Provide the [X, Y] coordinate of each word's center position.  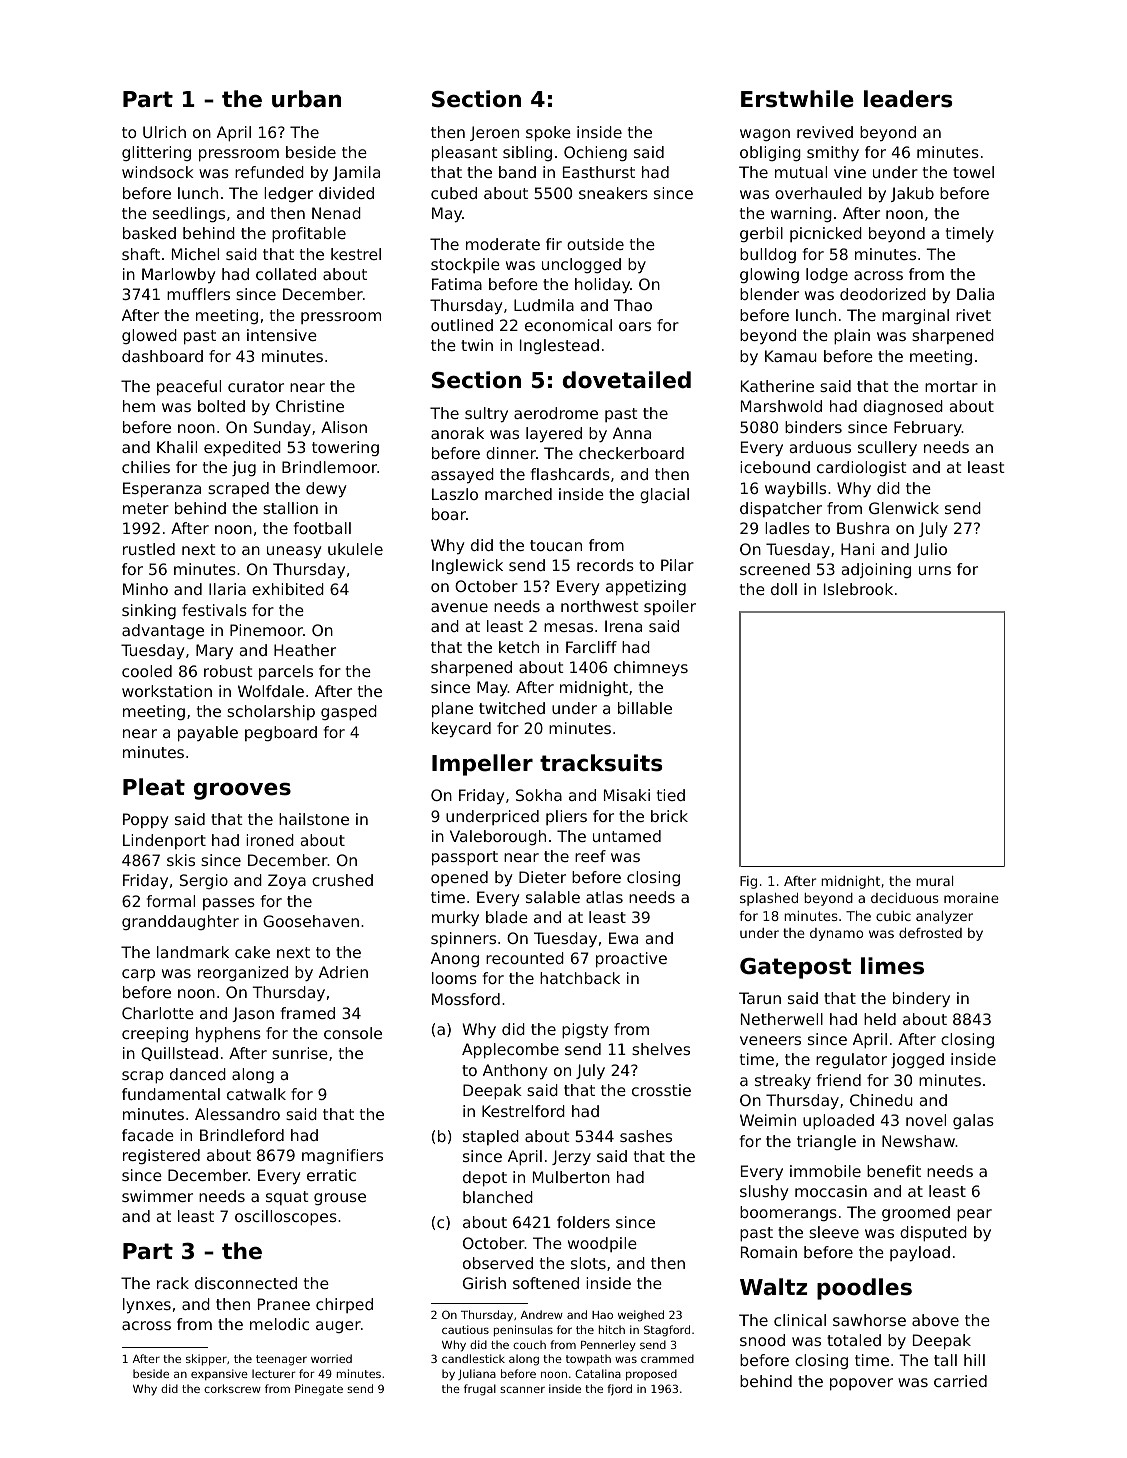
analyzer [944, 917]
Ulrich [164, 132]
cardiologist [862, 468]
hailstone [314, 819]
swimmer [157, 1196]
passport [465, 858]
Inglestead [559, 346]
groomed [916, 1213]
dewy [326, 490]
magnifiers [342, 1156]
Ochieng [595, 153]
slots [588, 1263]
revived [825, 132]
